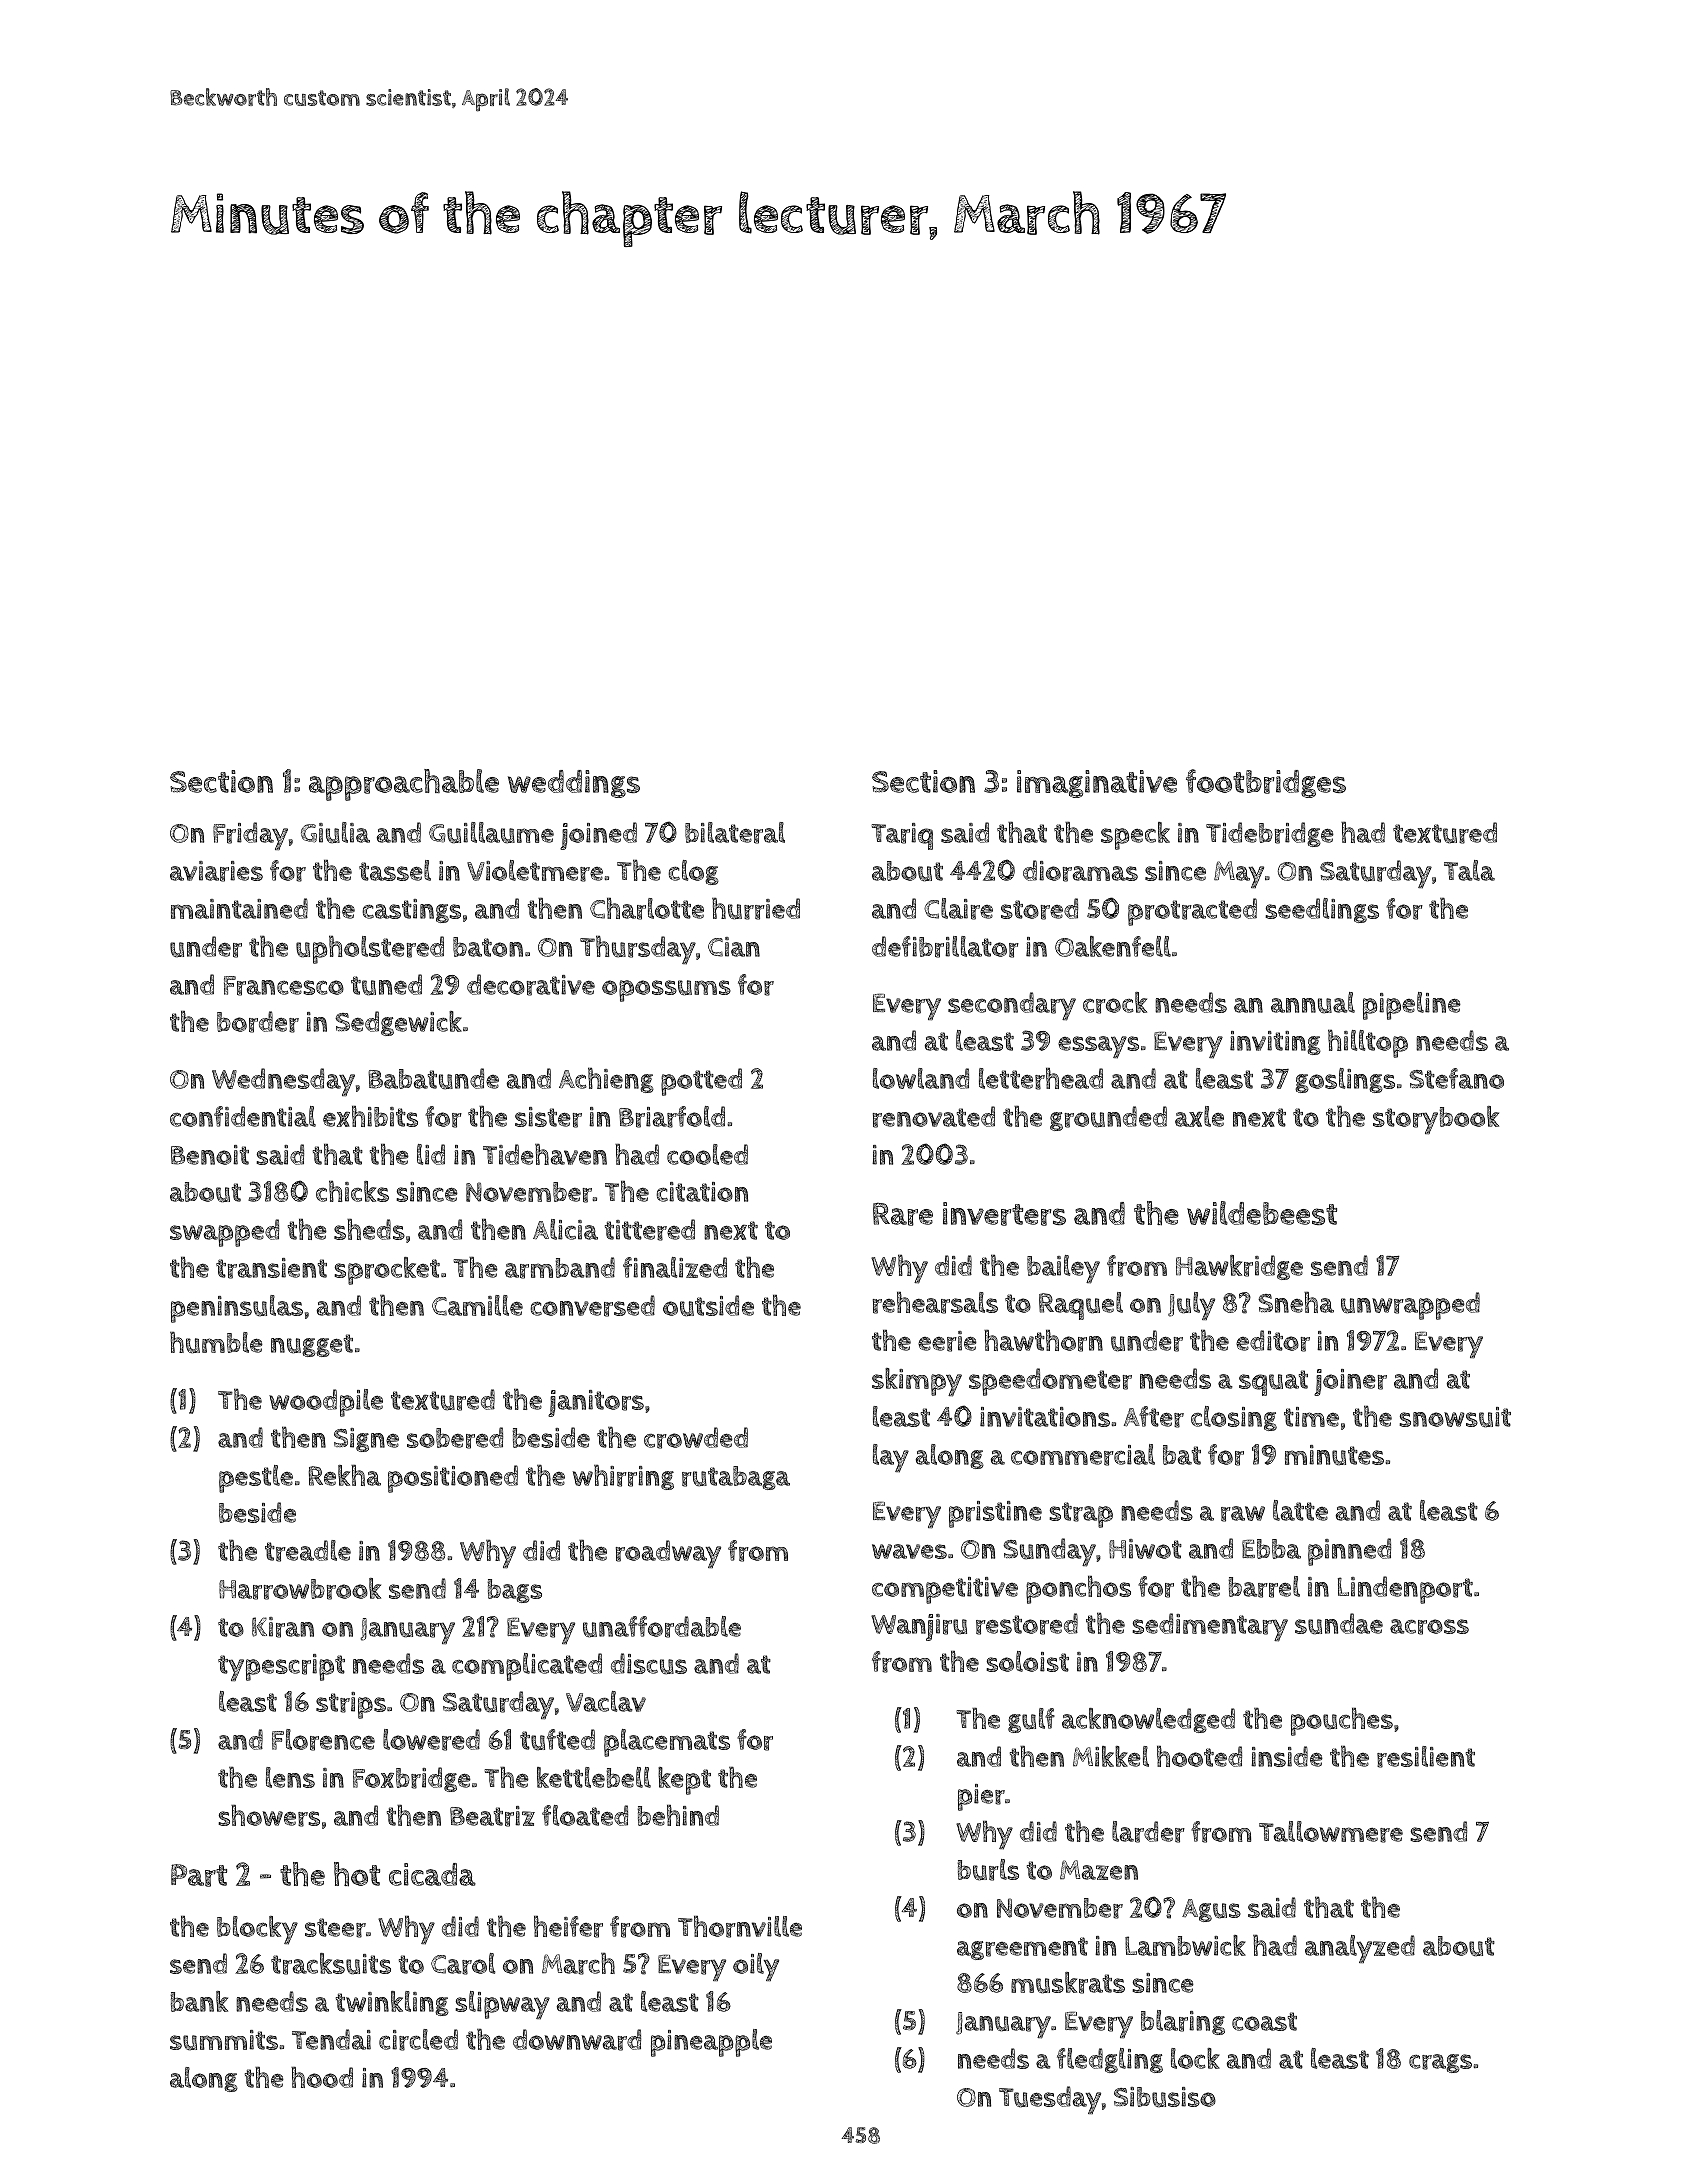  What do you see at coordinates (1426, 1757) in the page?
I see `resilient` at bounding box center [1426, 1757].
